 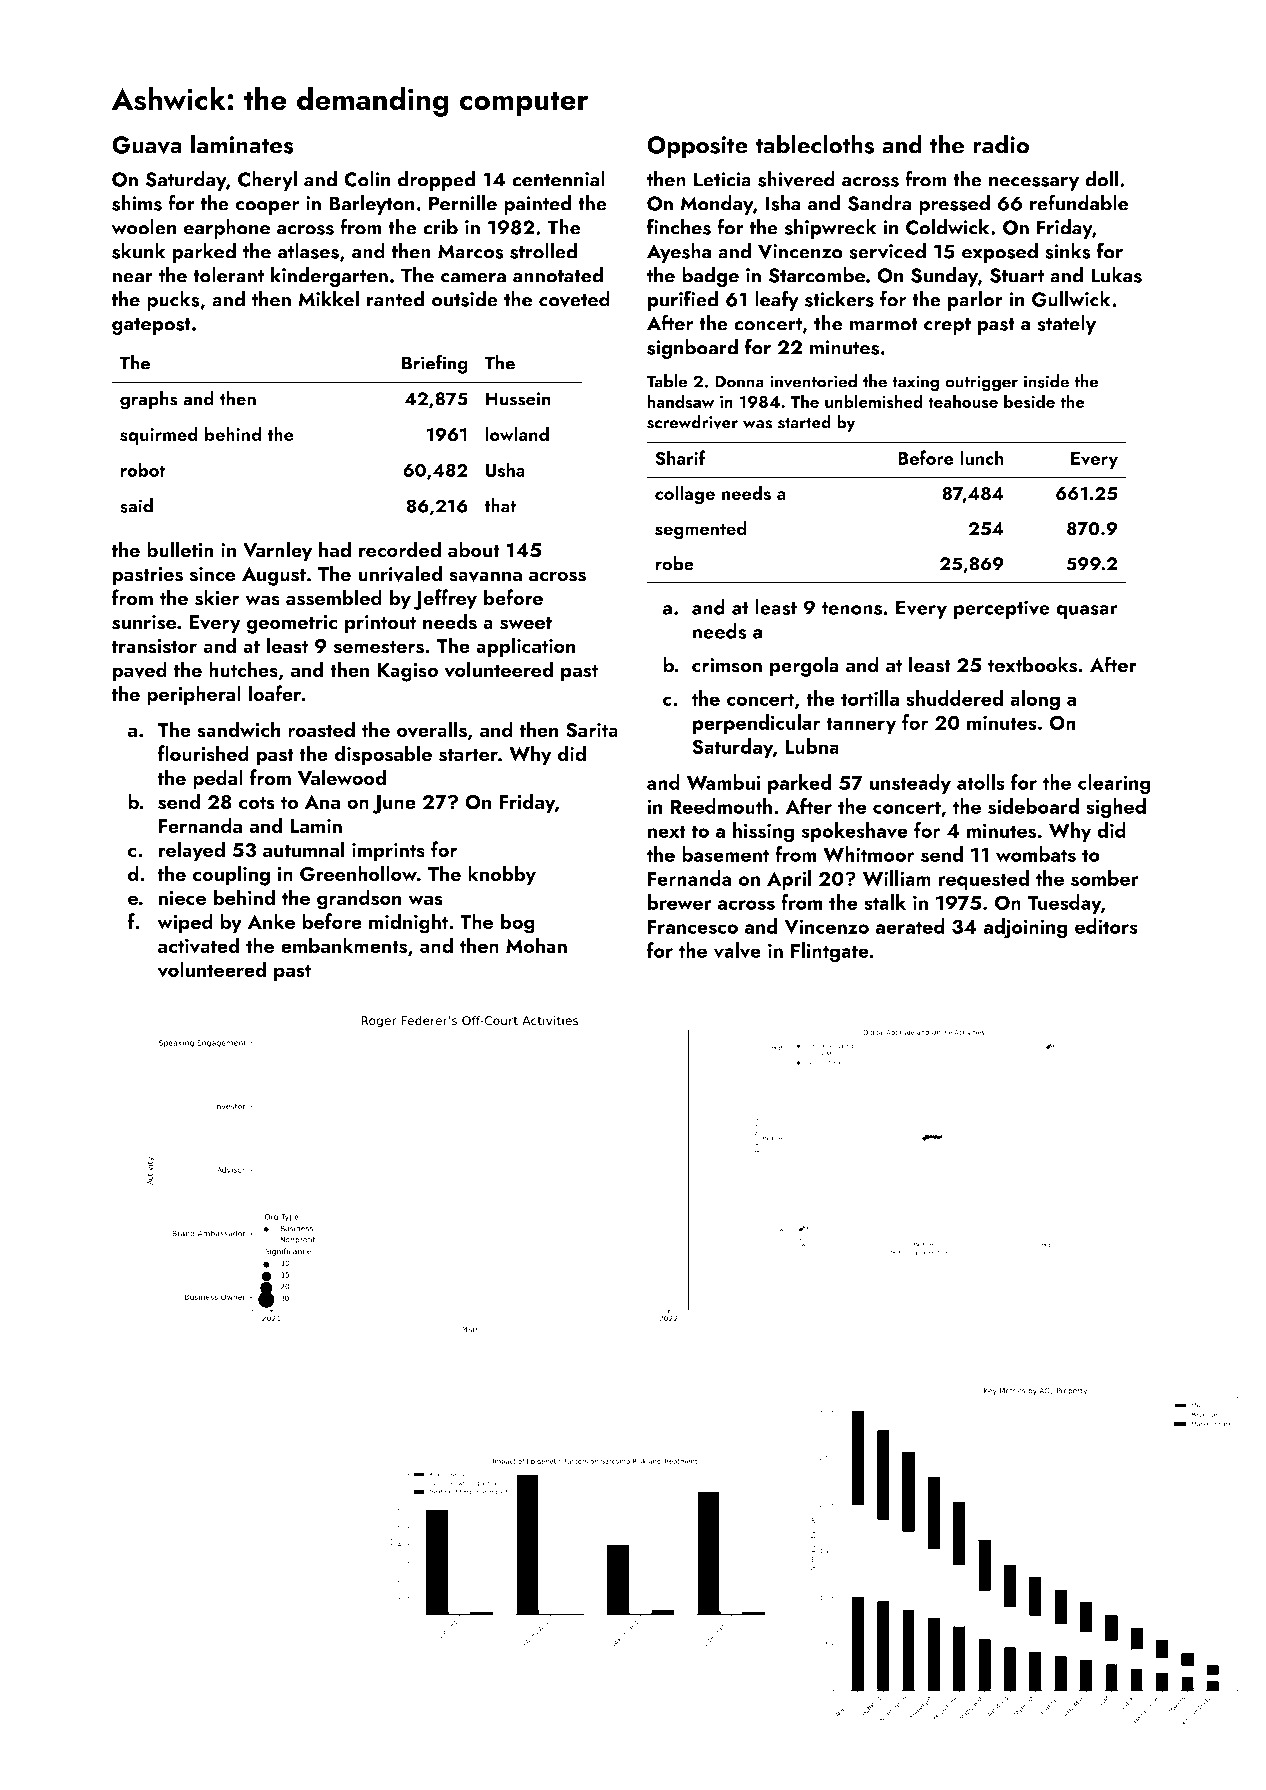 What do you see at coordinates (526, 647) in the screenshot?
I see `application` at bounding box center [526, 647].
